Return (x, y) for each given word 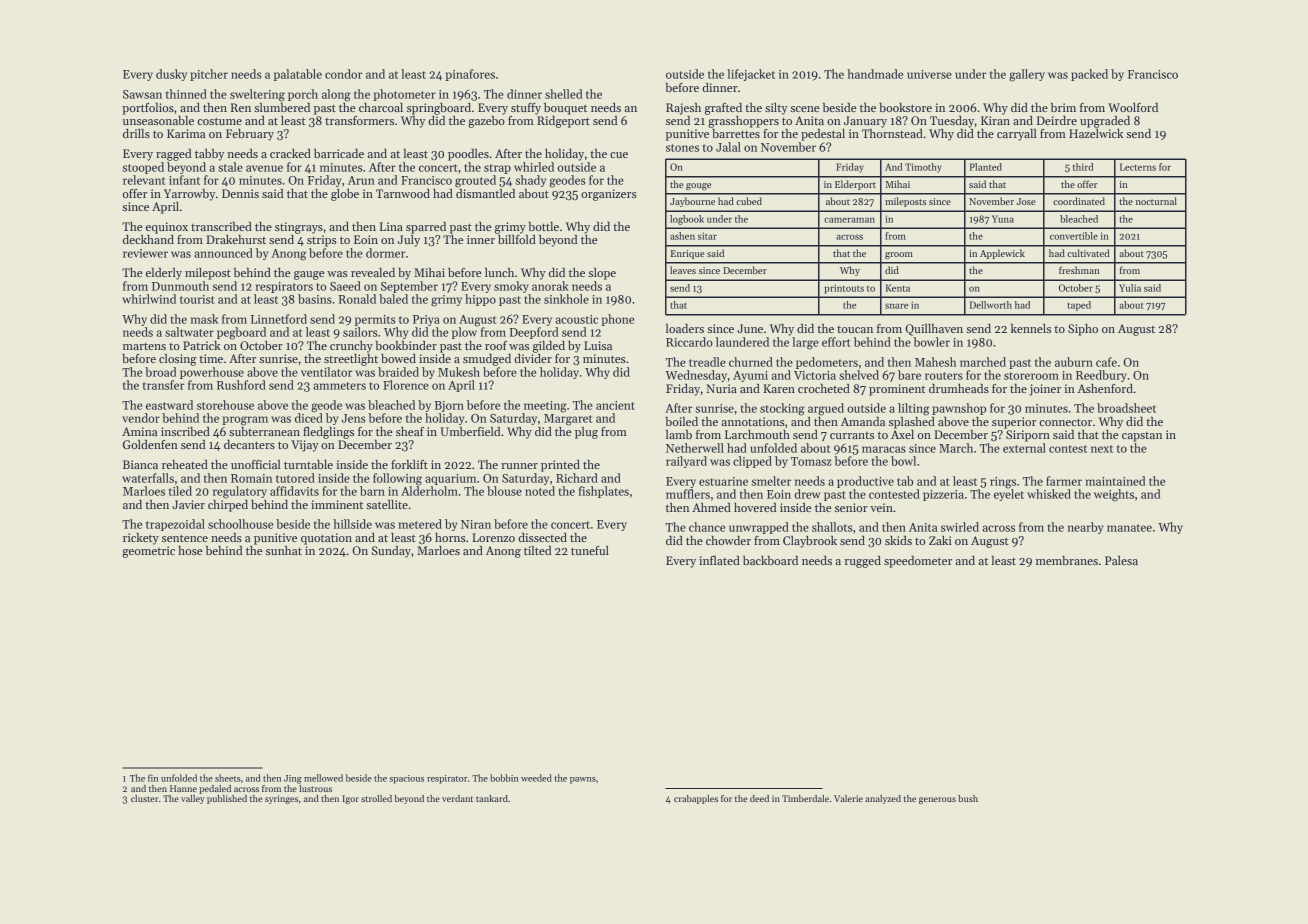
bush (968, 798)
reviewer (145, 253)
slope (602, 274)
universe (929, 74)
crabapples (696, 799)
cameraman (849, 220)
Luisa (598, 345)
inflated (719, 560)
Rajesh (683, 109)
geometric (148, 552)
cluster (144, 798)
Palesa (1121, 560)
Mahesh (935, 362)
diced (309, 418)
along (336, 95)
